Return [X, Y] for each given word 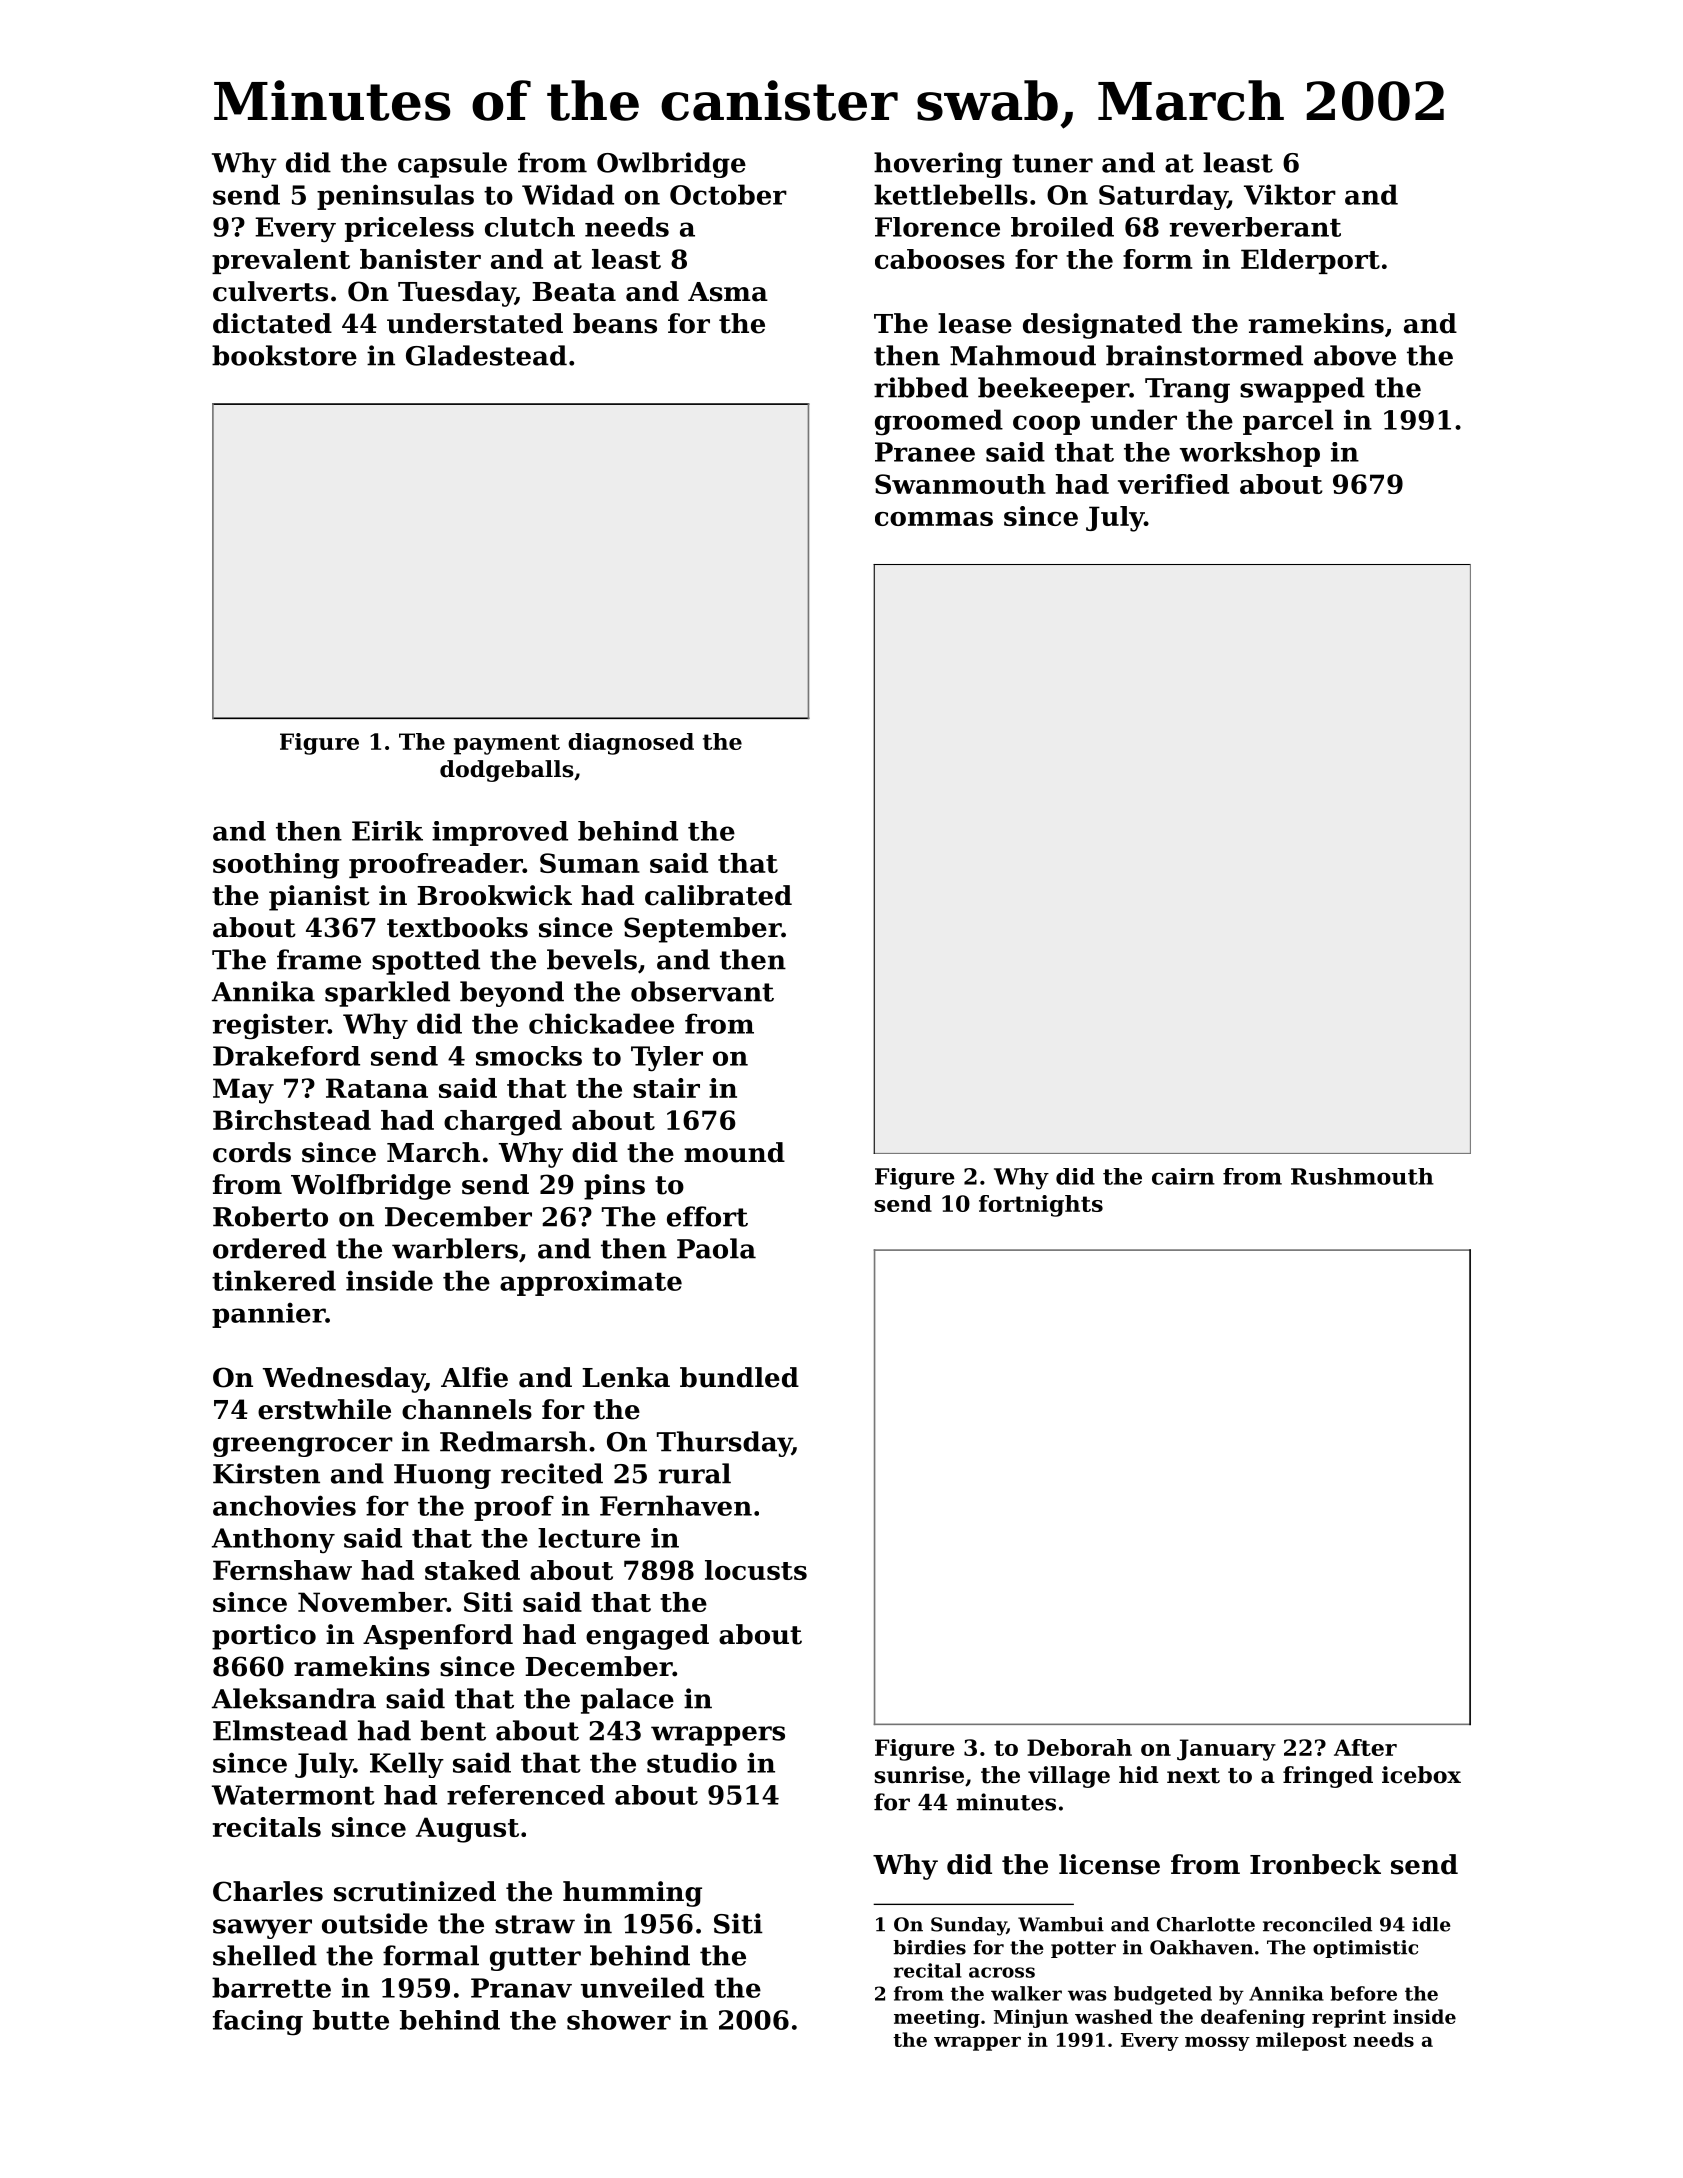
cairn [1183, 1176]
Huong [442, 1476]
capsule [452, 165]
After [1365, 1747]
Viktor [1290, 194]
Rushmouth [1362, 1176]
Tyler [667, 1059]
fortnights [1041, 1206]
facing [258, 2023]
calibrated [718, 895]
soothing [276, 866]
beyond [512, 994]
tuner [1052, 163]
